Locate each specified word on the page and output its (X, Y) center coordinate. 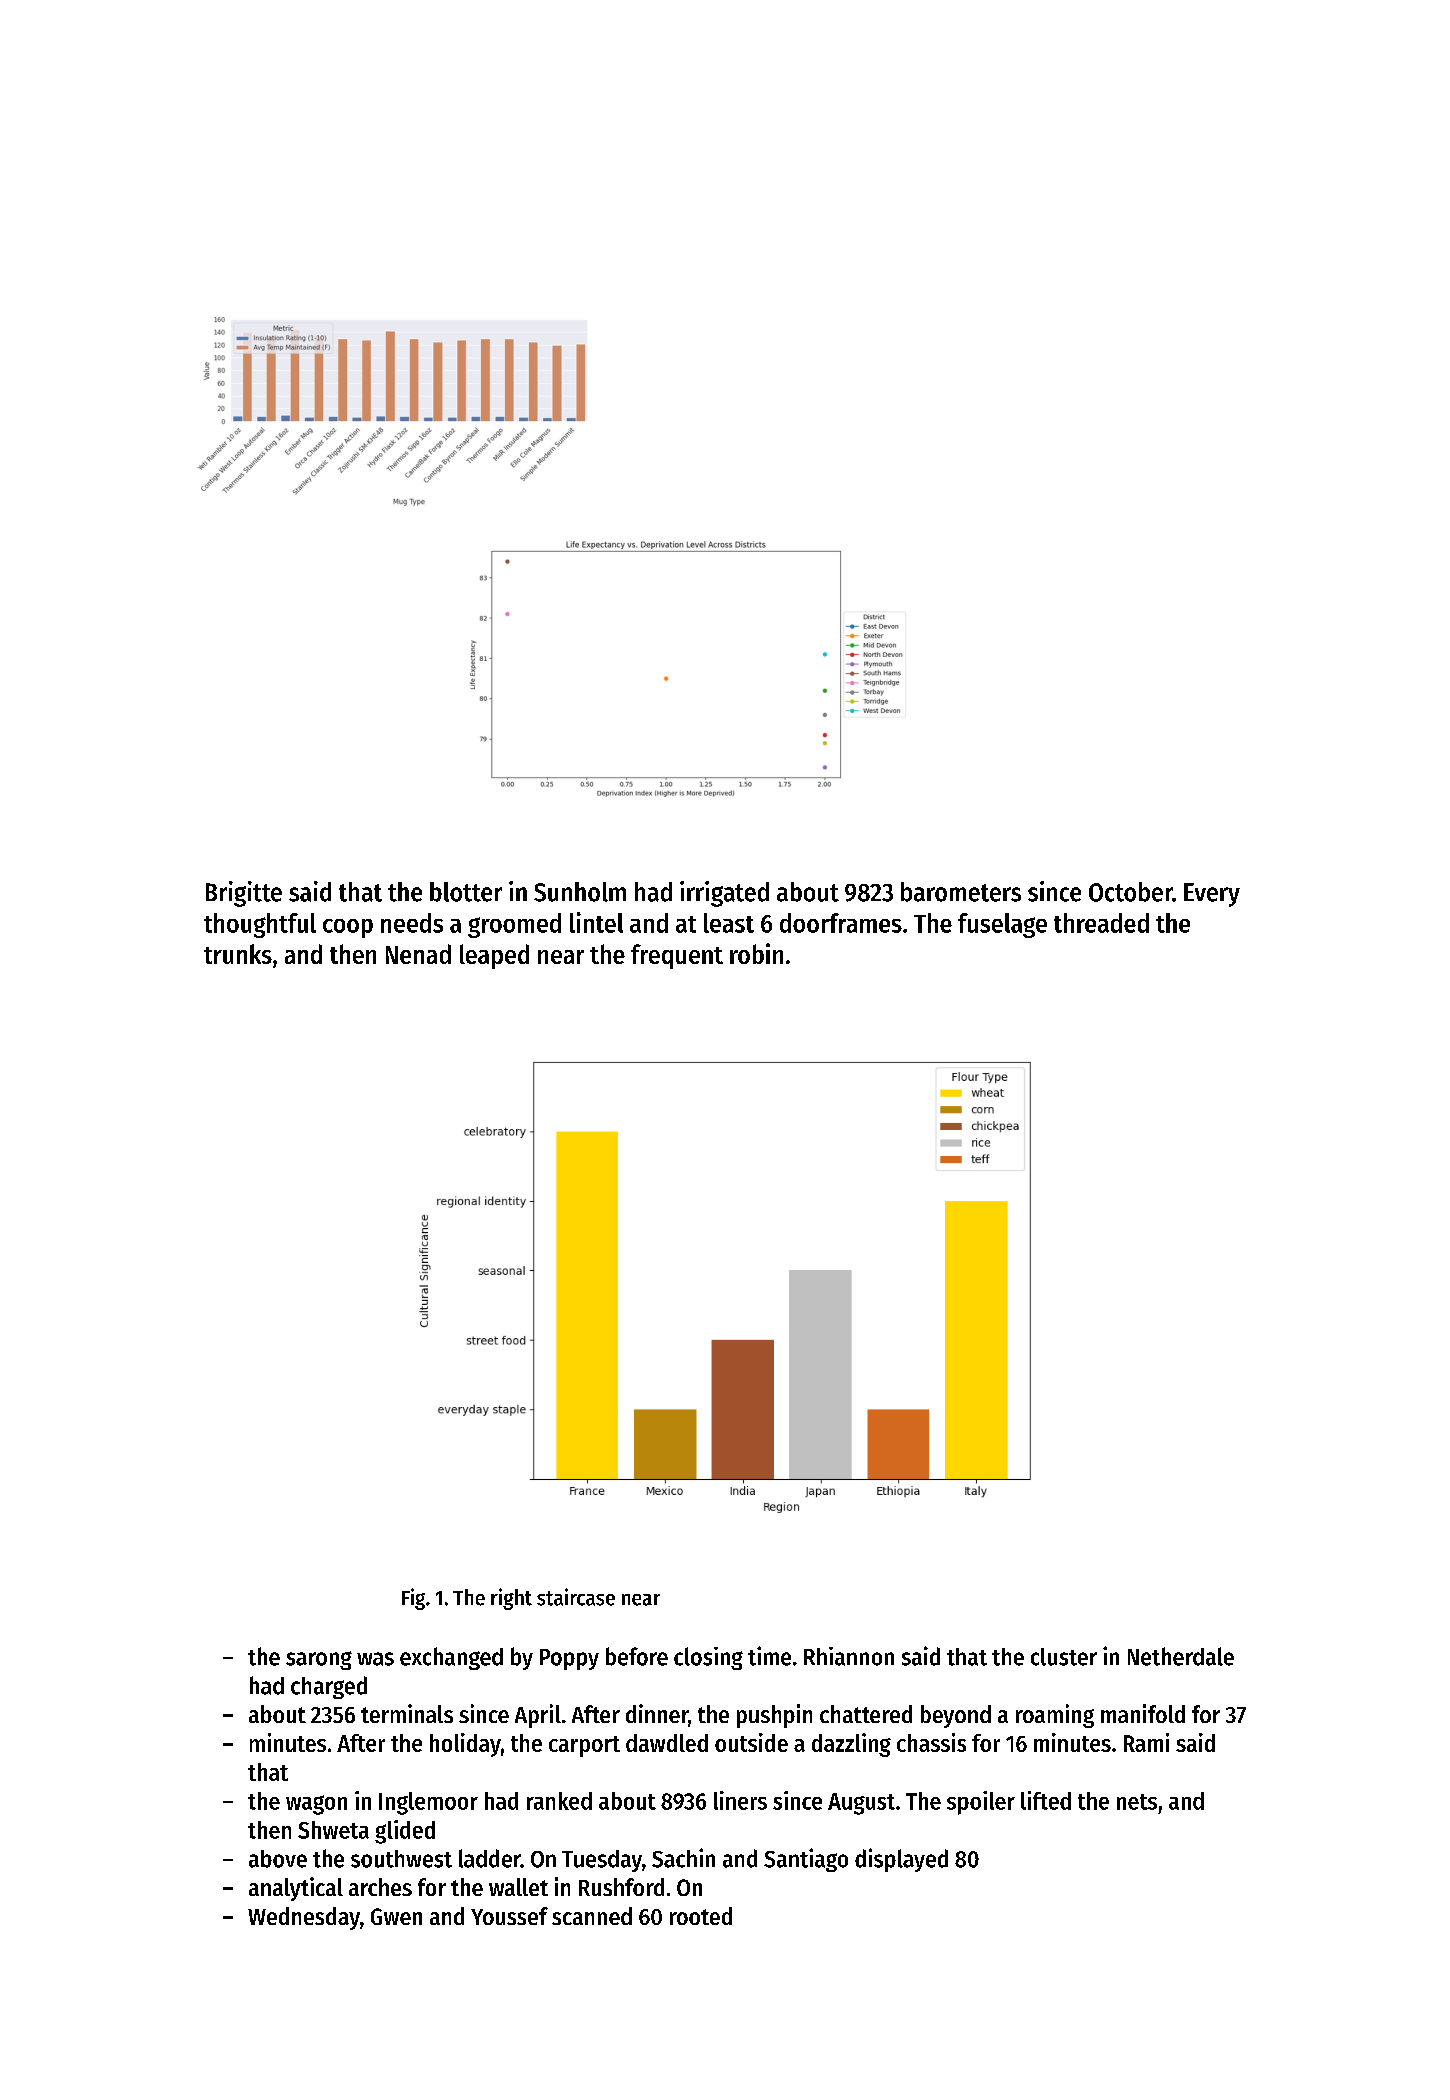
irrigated (724, 894)
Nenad (418, 954)
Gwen (396, 1916)
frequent (677, 956)
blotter (466, 892)
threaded (1101, 923)
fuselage (1002, 925)
